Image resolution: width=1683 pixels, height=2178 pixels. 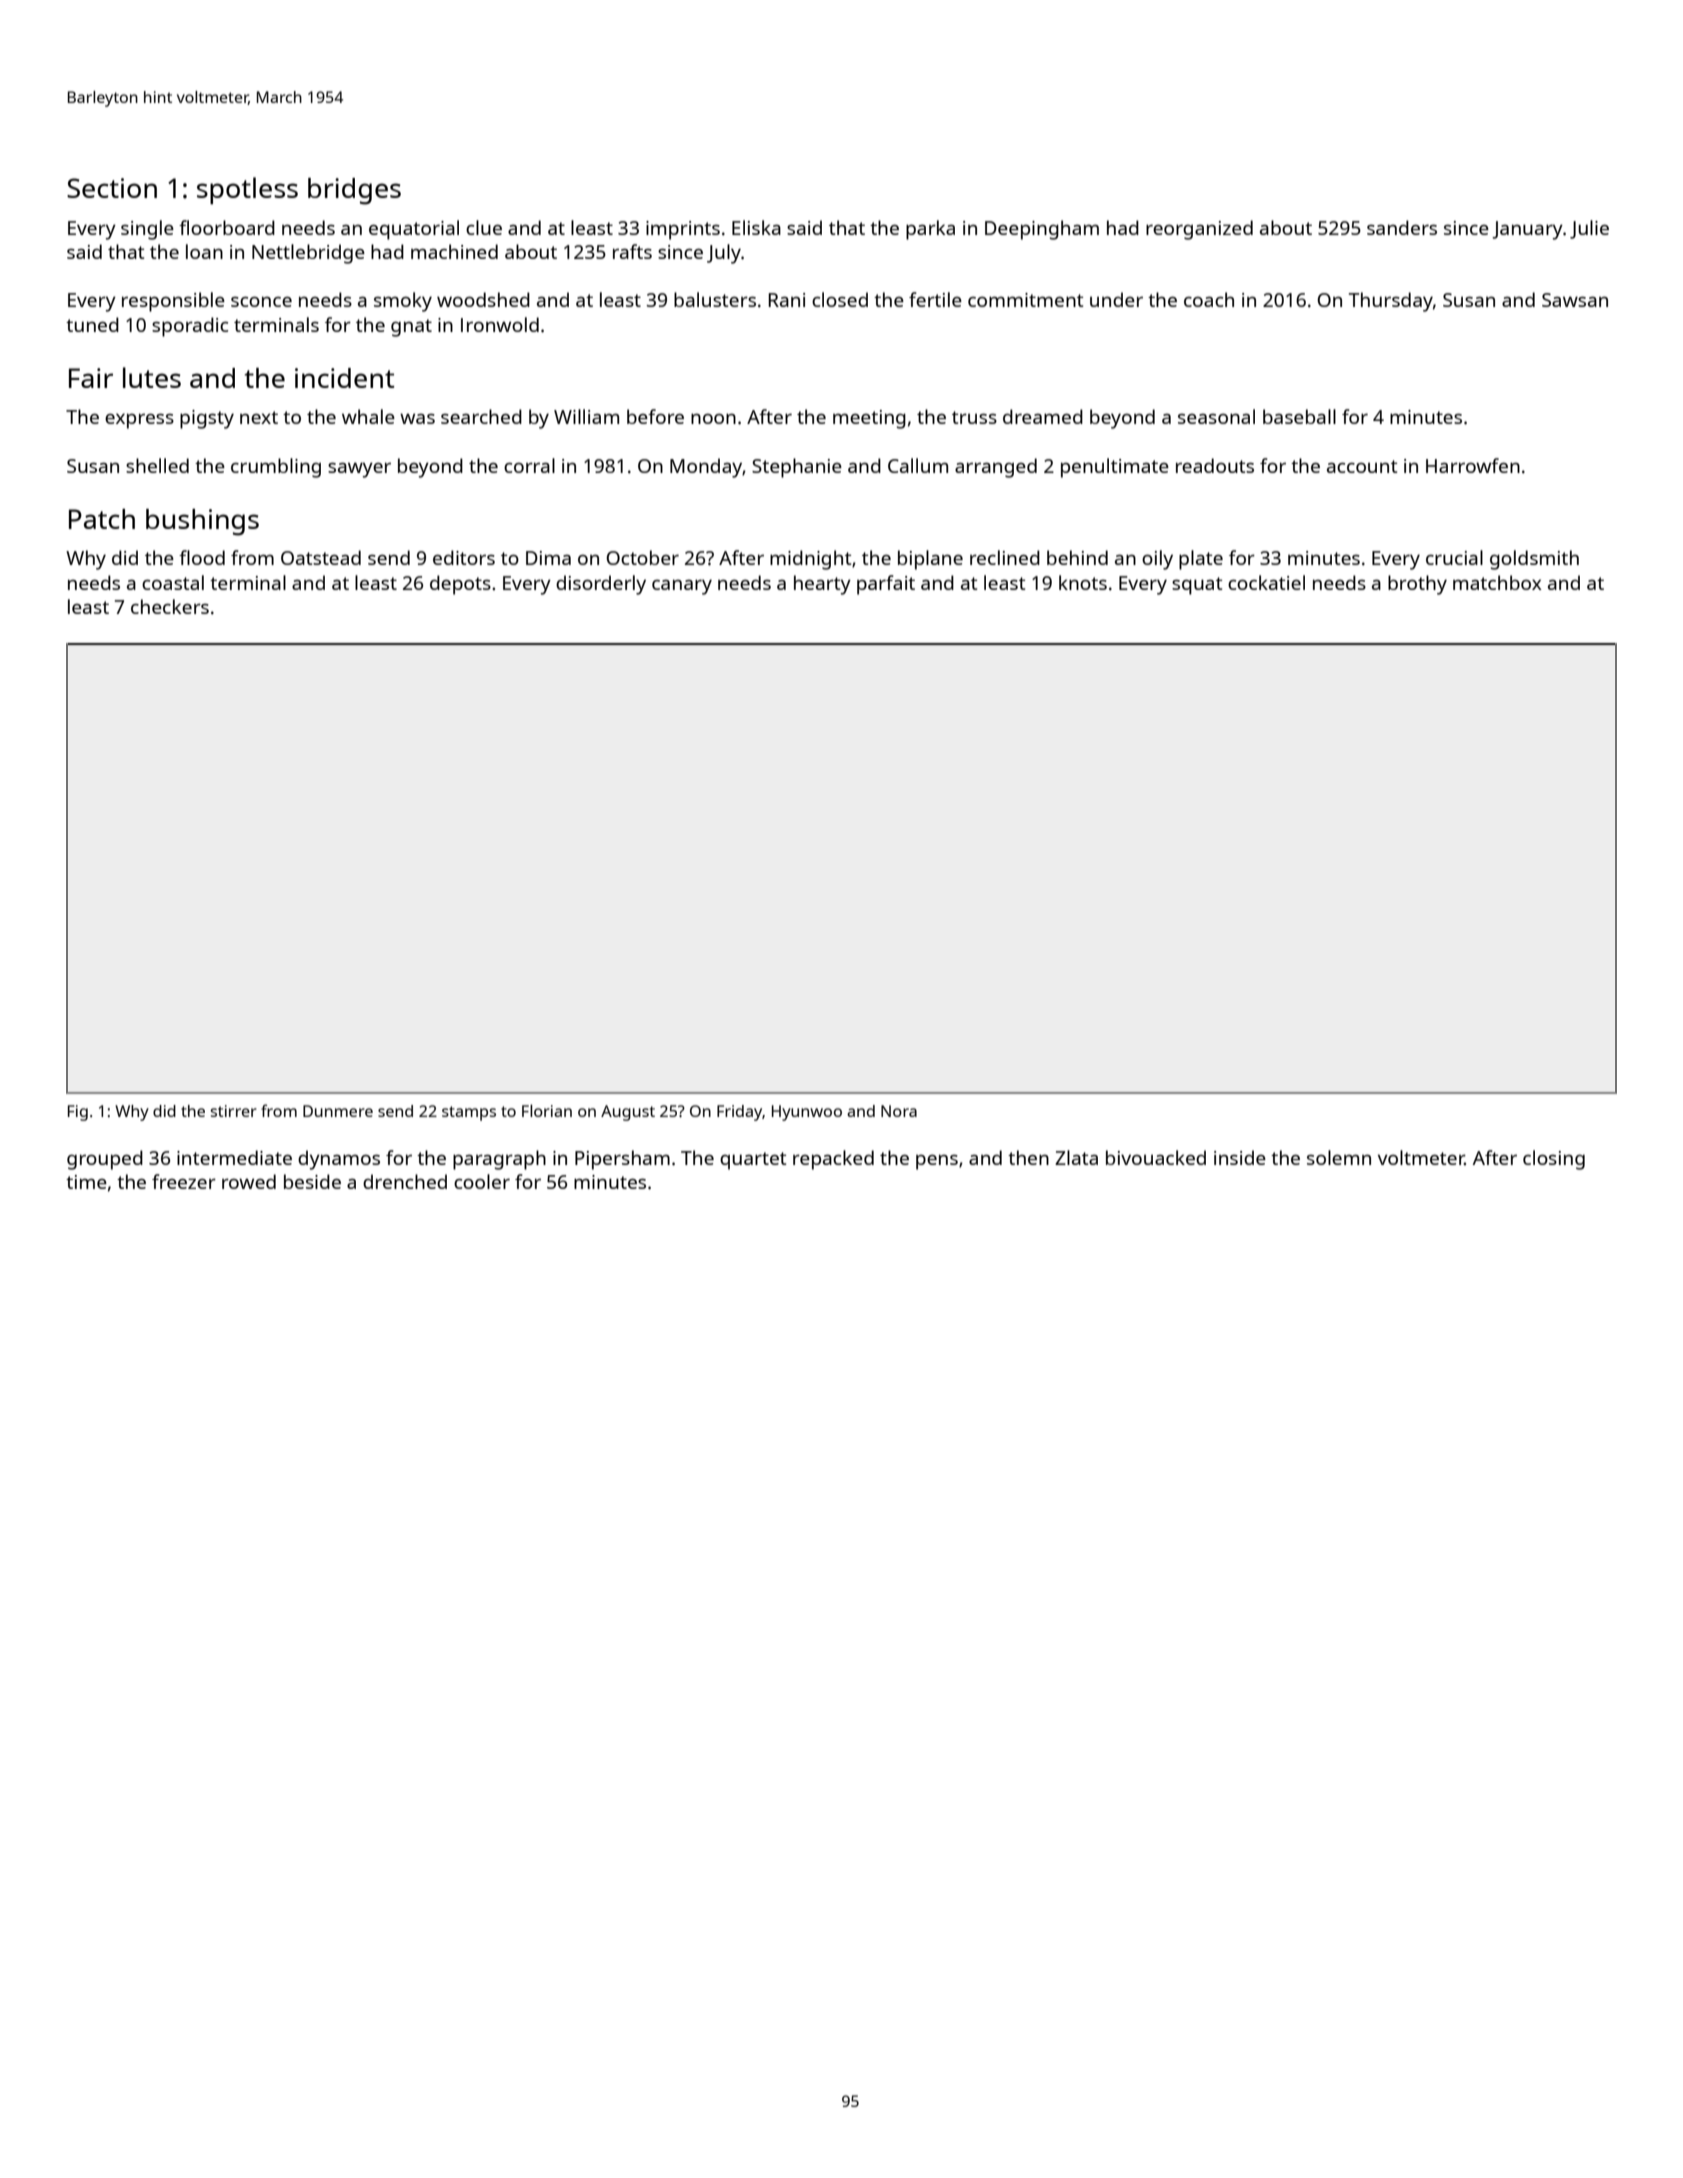 What do you see at coordinates (1473, 465) in the image?
I see `Harrowfen` at bounding box center [1473, 465].
